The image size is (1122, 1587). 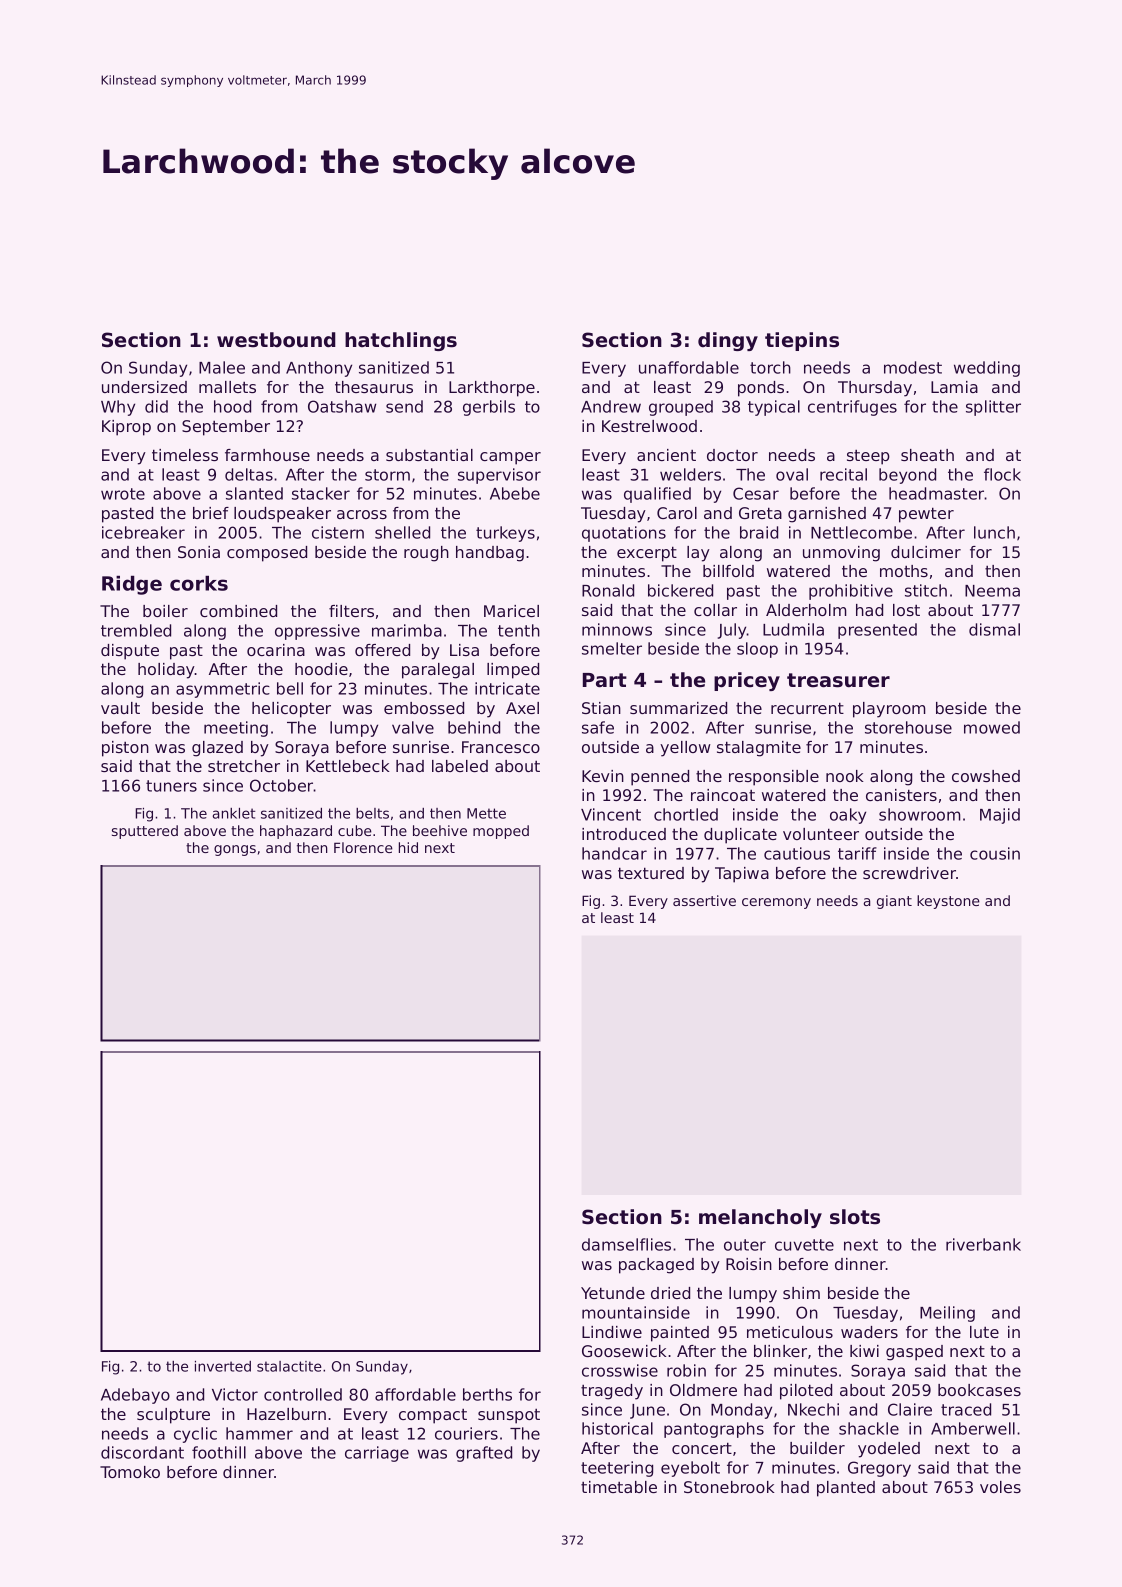 I want to click on damselflies, so click(x=626, y=1244).
